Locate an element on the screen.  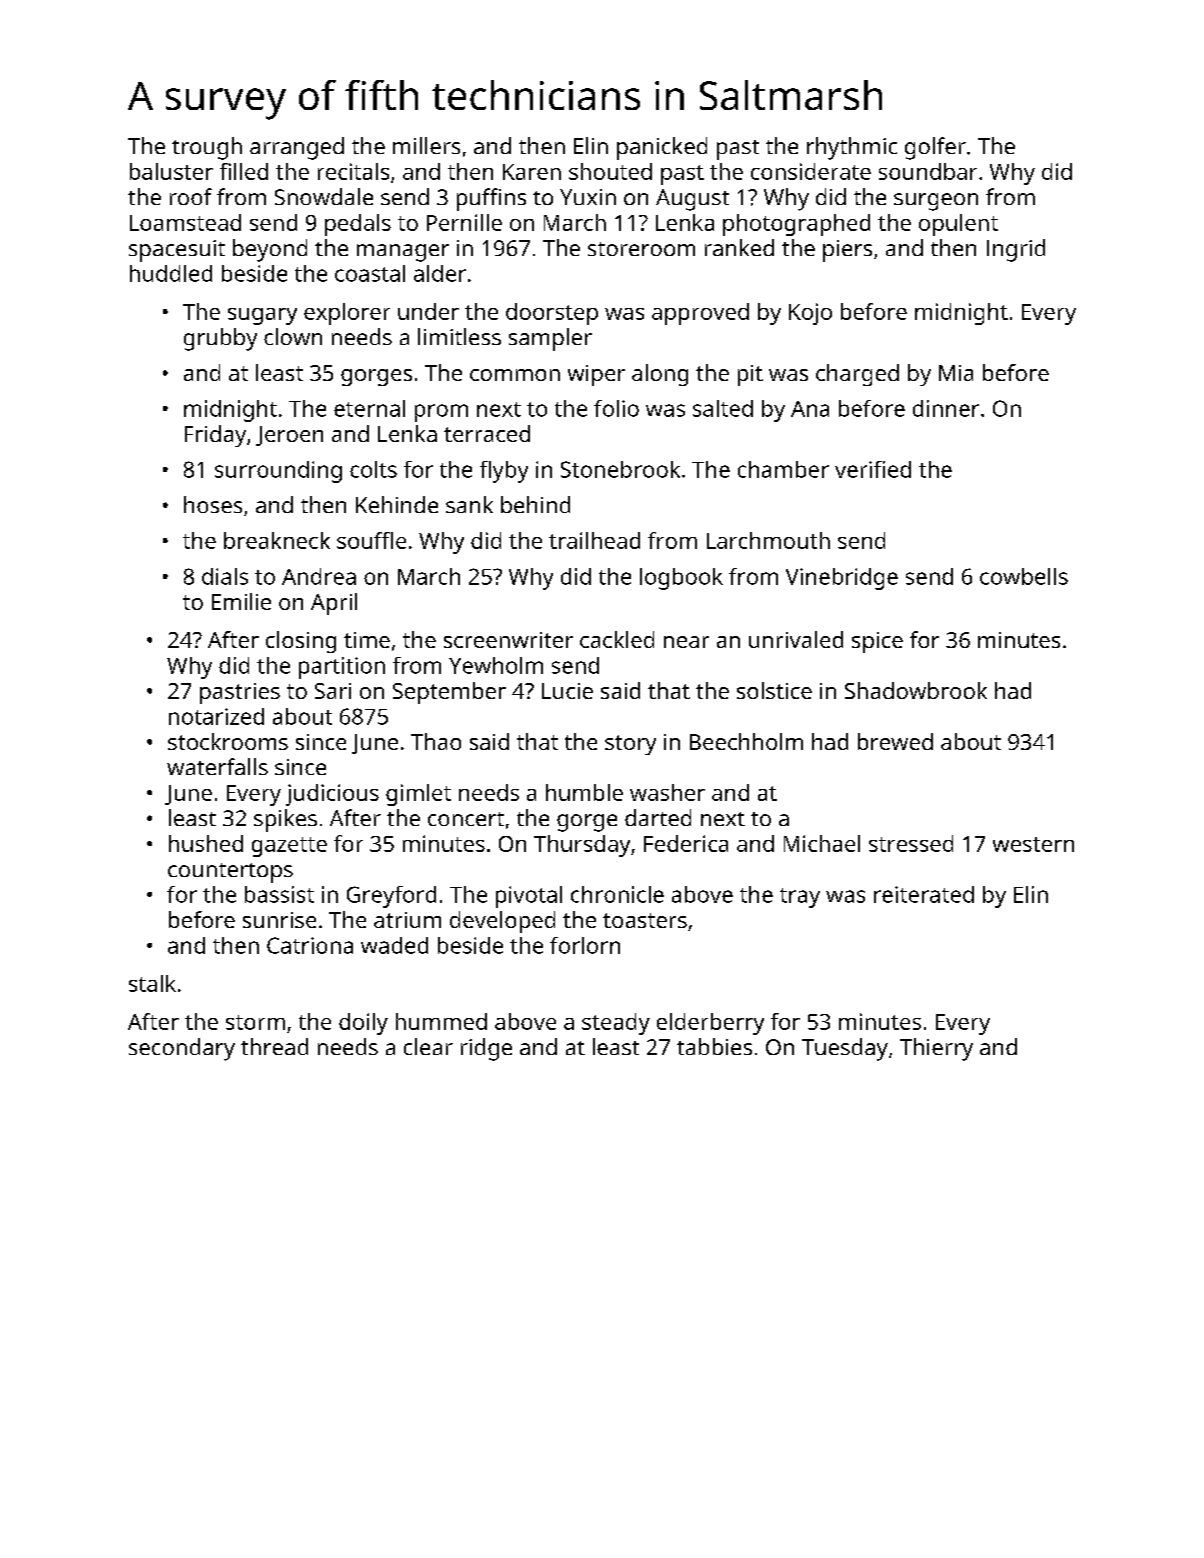
tray is located at coordinates (800, 898).
